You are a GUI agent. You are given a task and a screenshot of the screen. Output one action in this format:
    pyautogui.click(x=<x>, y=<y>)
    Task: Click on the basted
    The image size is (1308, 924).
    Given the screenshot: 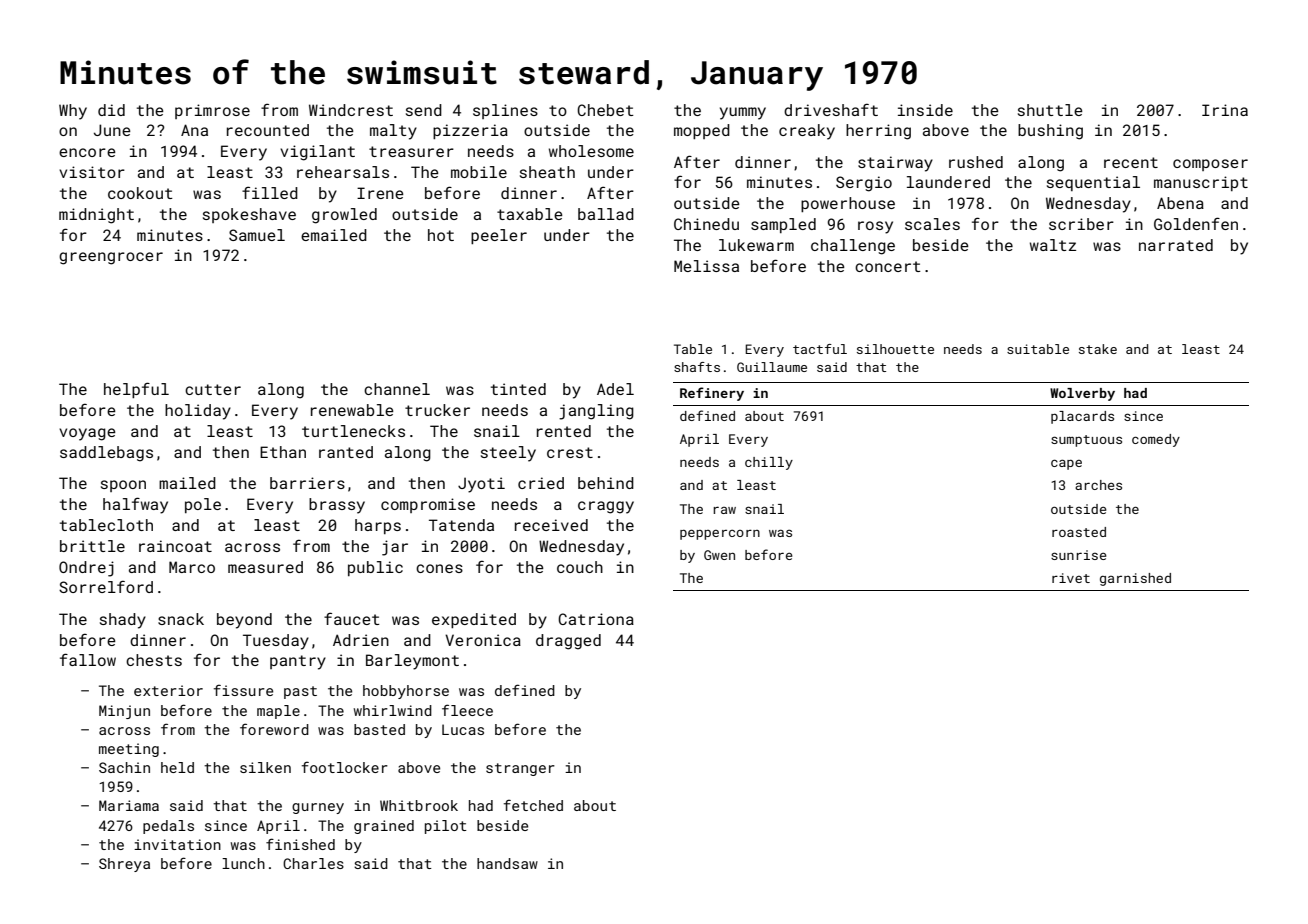 What is the action you would take?
    pyautogui.click(x=379, y=729)
